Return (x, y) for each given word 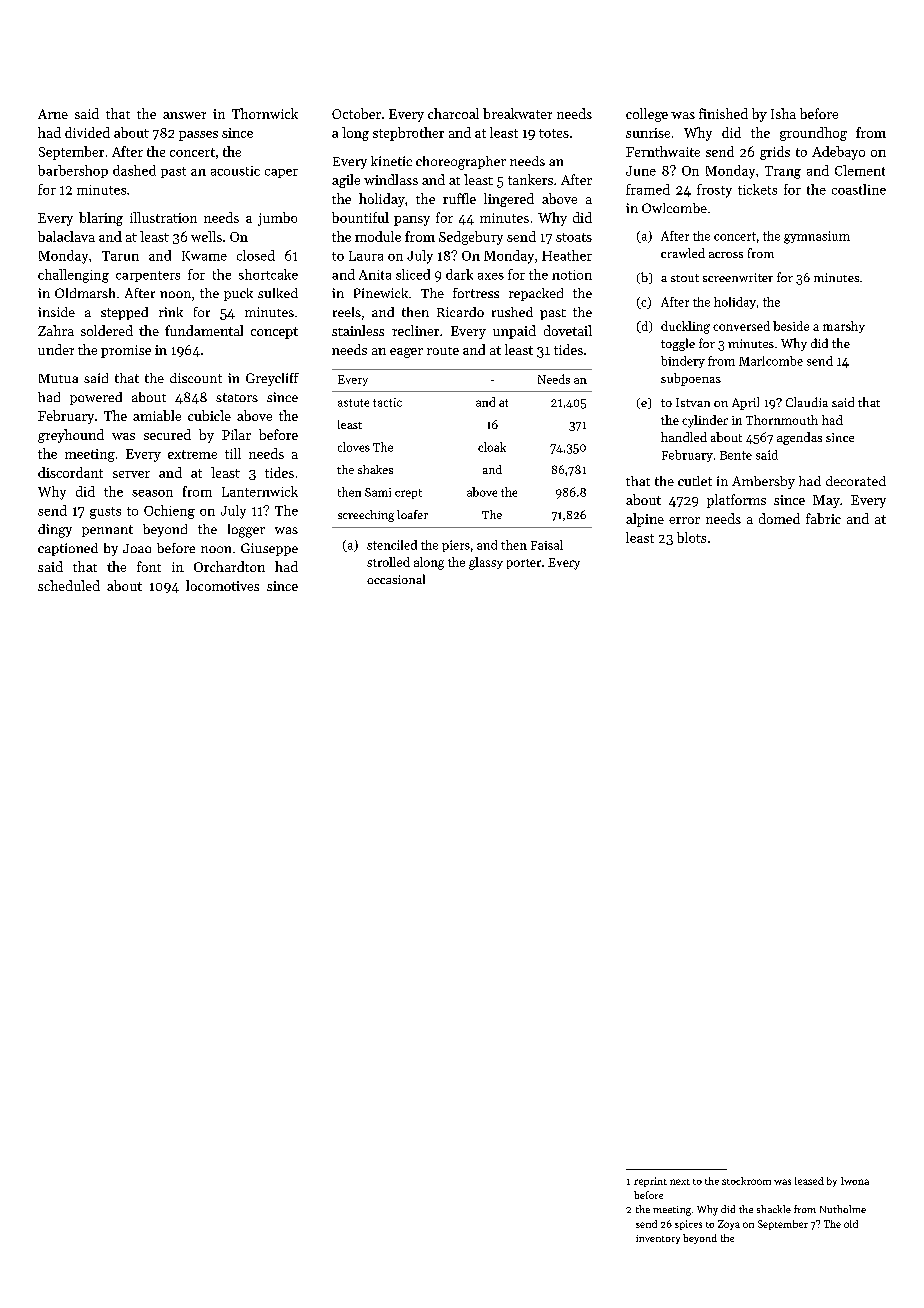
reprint (650, 1182)
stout (685, 278)
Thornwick (265, 113)
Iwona (855, 1181)
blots (691, 537)
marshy (844, 327)
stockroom (746, 1181)
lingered (509, 200)
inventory (658, 1239)
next (680, 1182)
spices (688, 1225)
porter (524, 564)
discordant (70, 472)
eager (406, 353)
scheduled (69, 585)
